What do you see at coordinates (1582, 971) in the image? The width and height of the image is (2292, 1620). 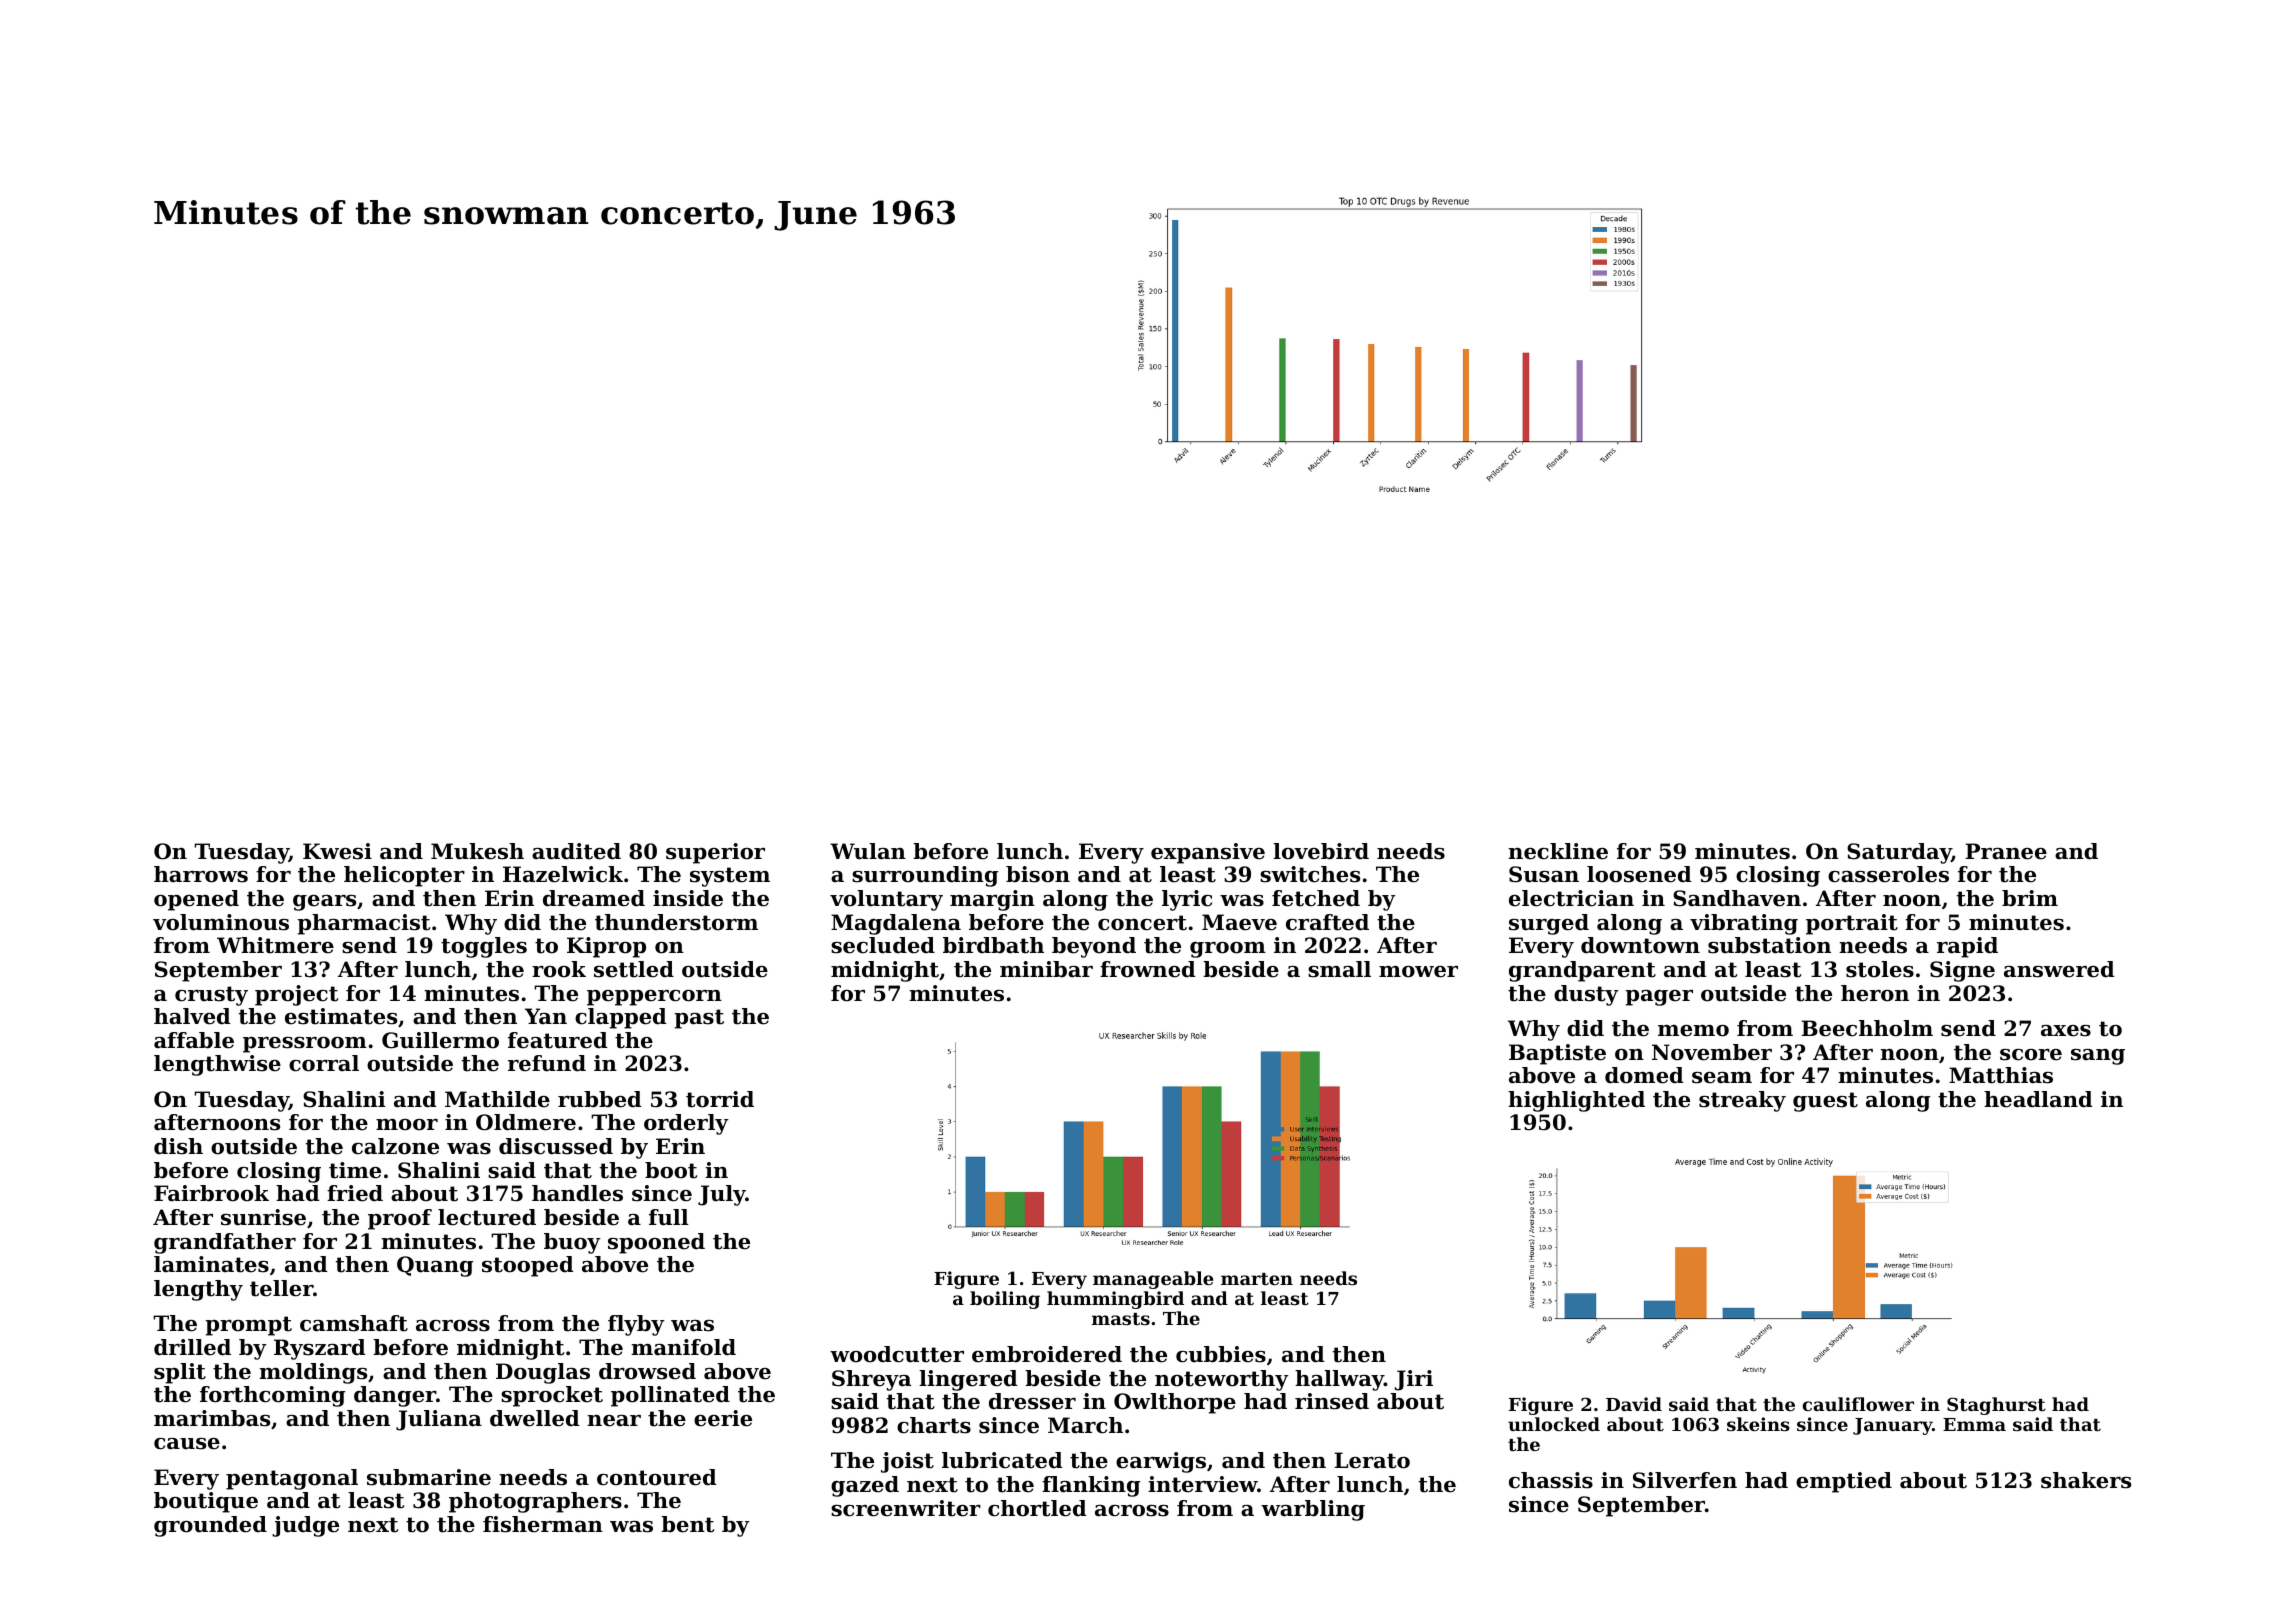 I see `grandparent` at bounding box center [1582, 971].
